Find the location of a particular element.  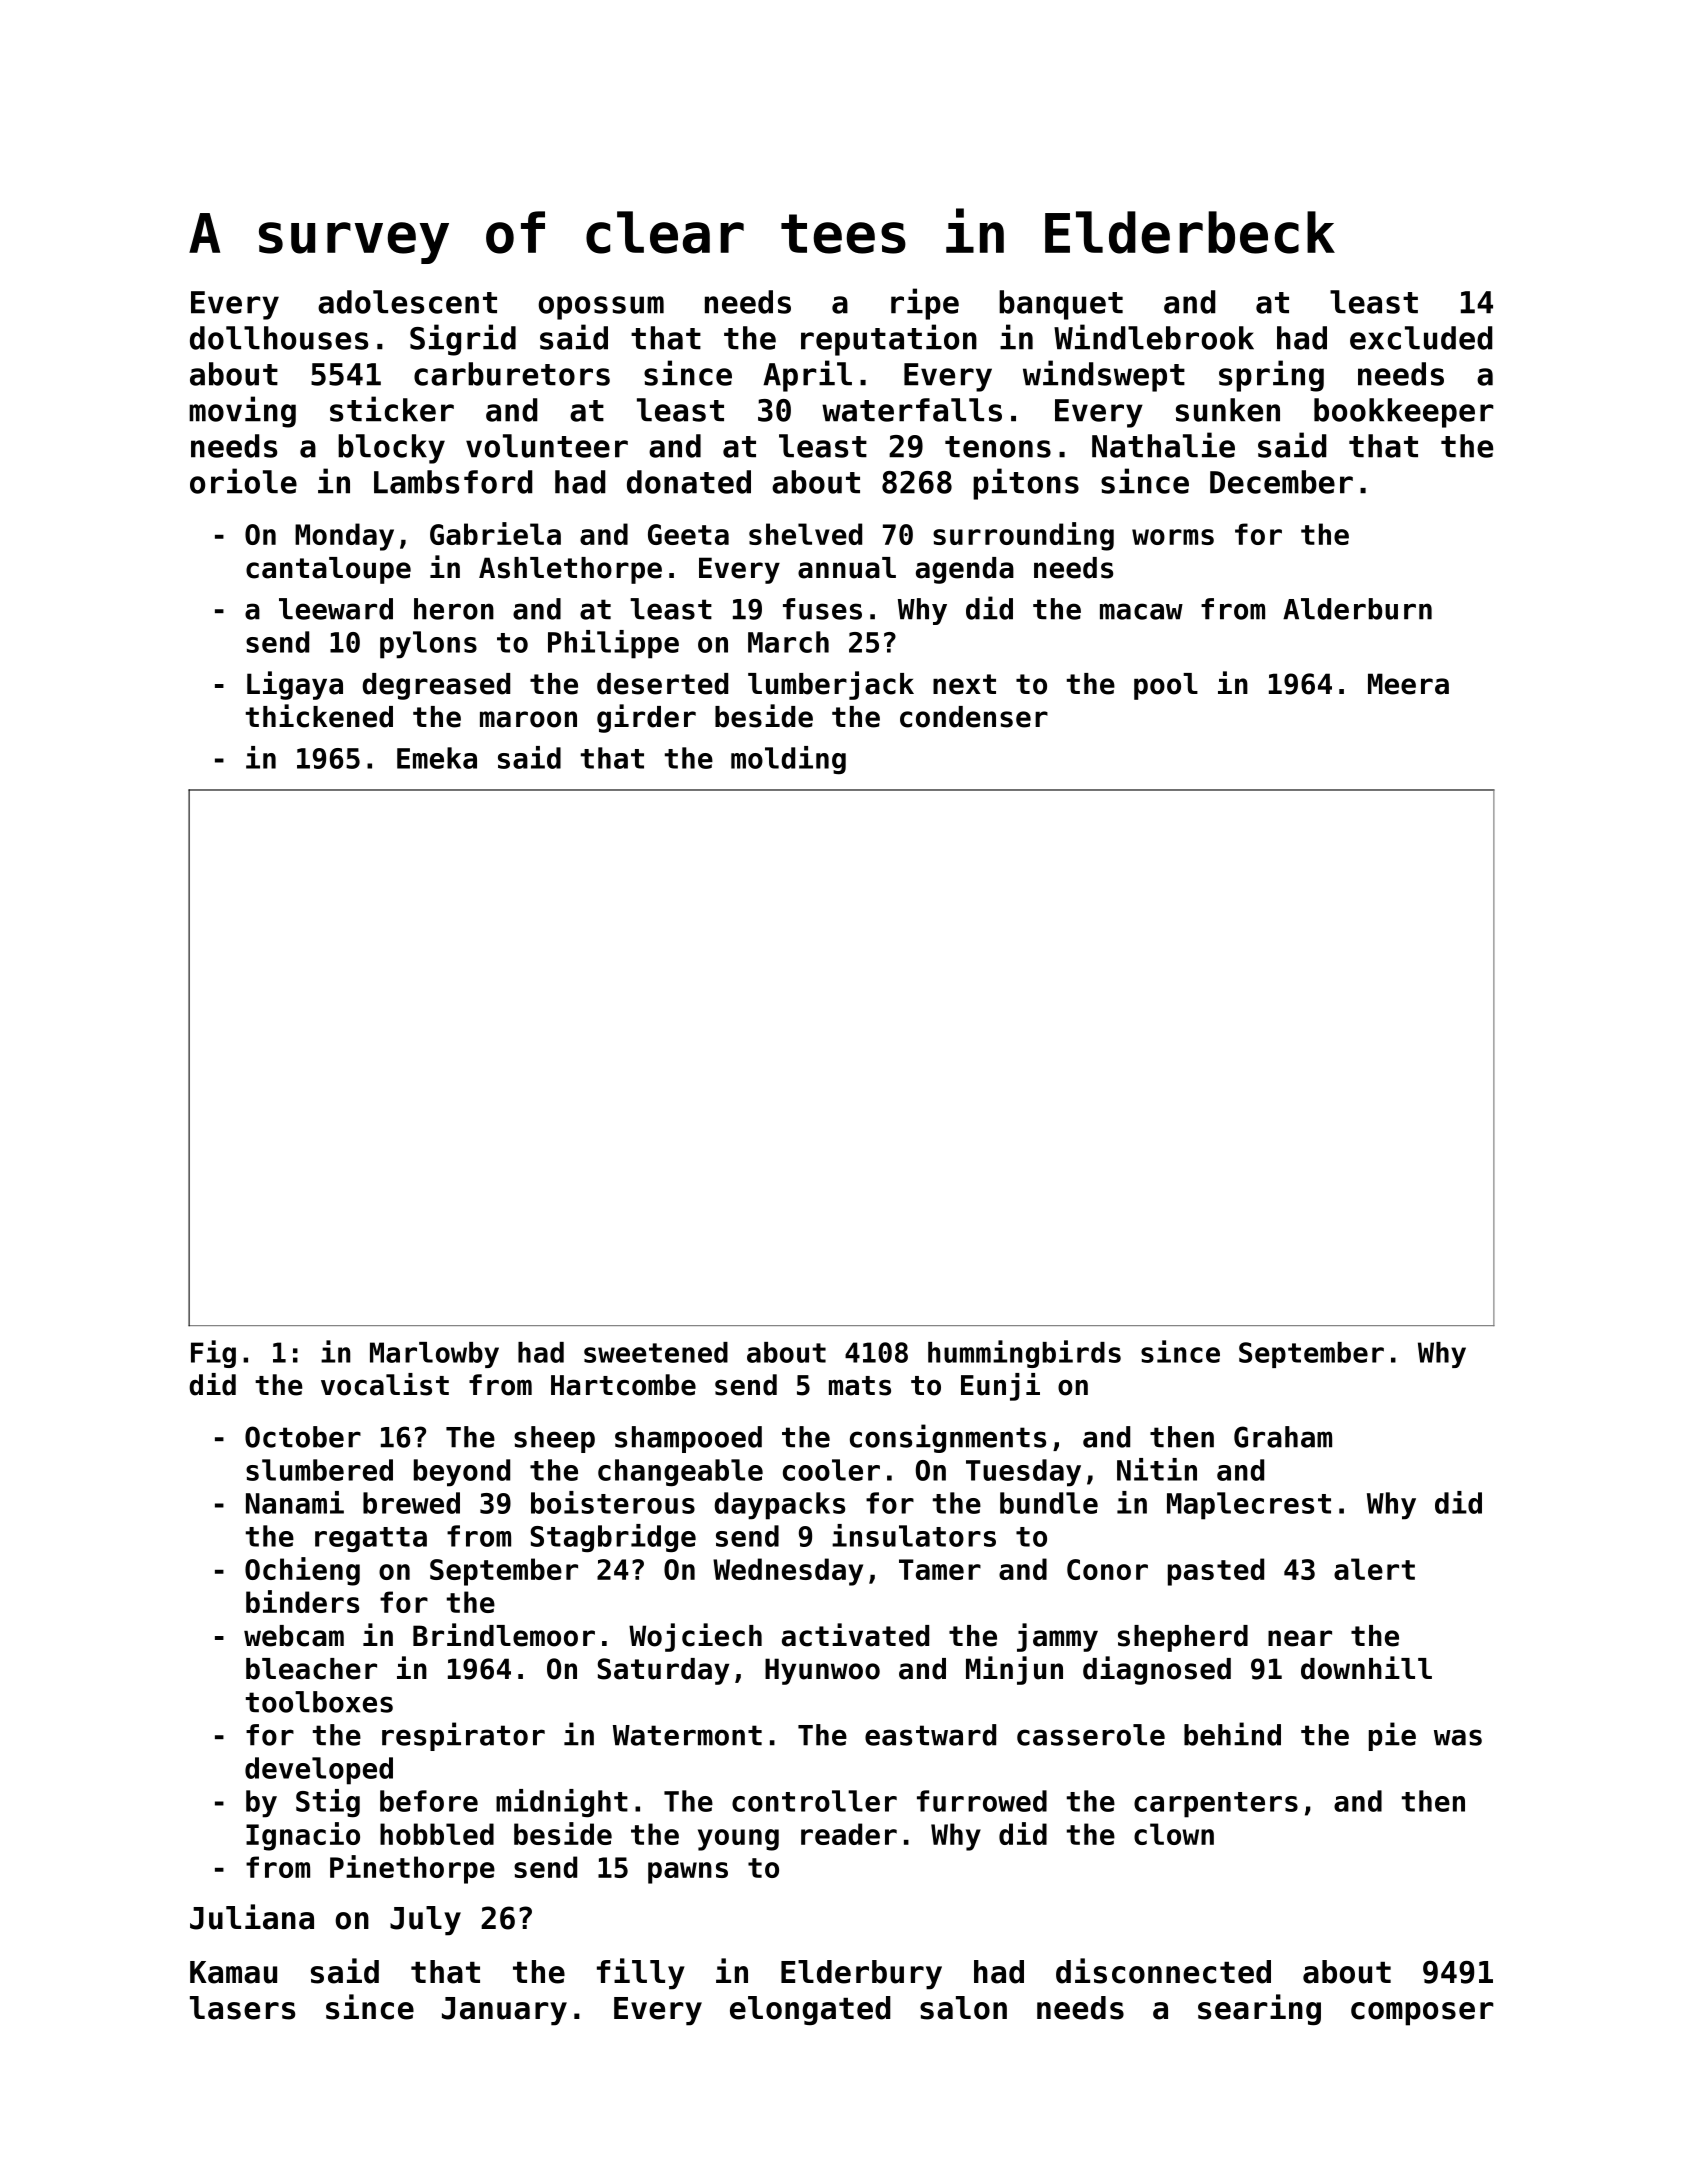

Ashlethorpe is located at coordinates (570, 570).
